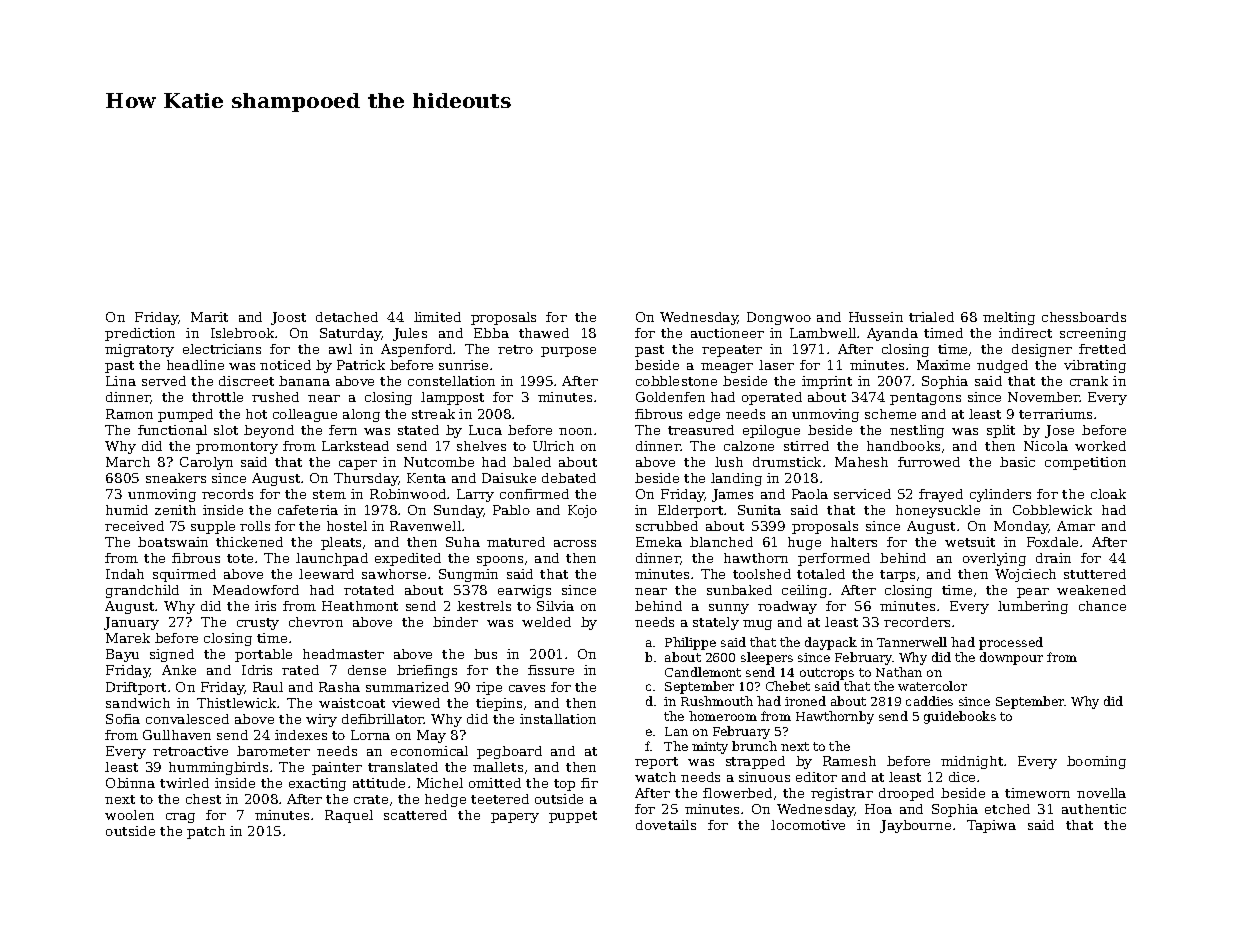 This screenshot has width=1233, height=952. What do you see at coordinates (524, 591) in the screenshot?
I see `earwigs` at bounding box center [524, 591].
